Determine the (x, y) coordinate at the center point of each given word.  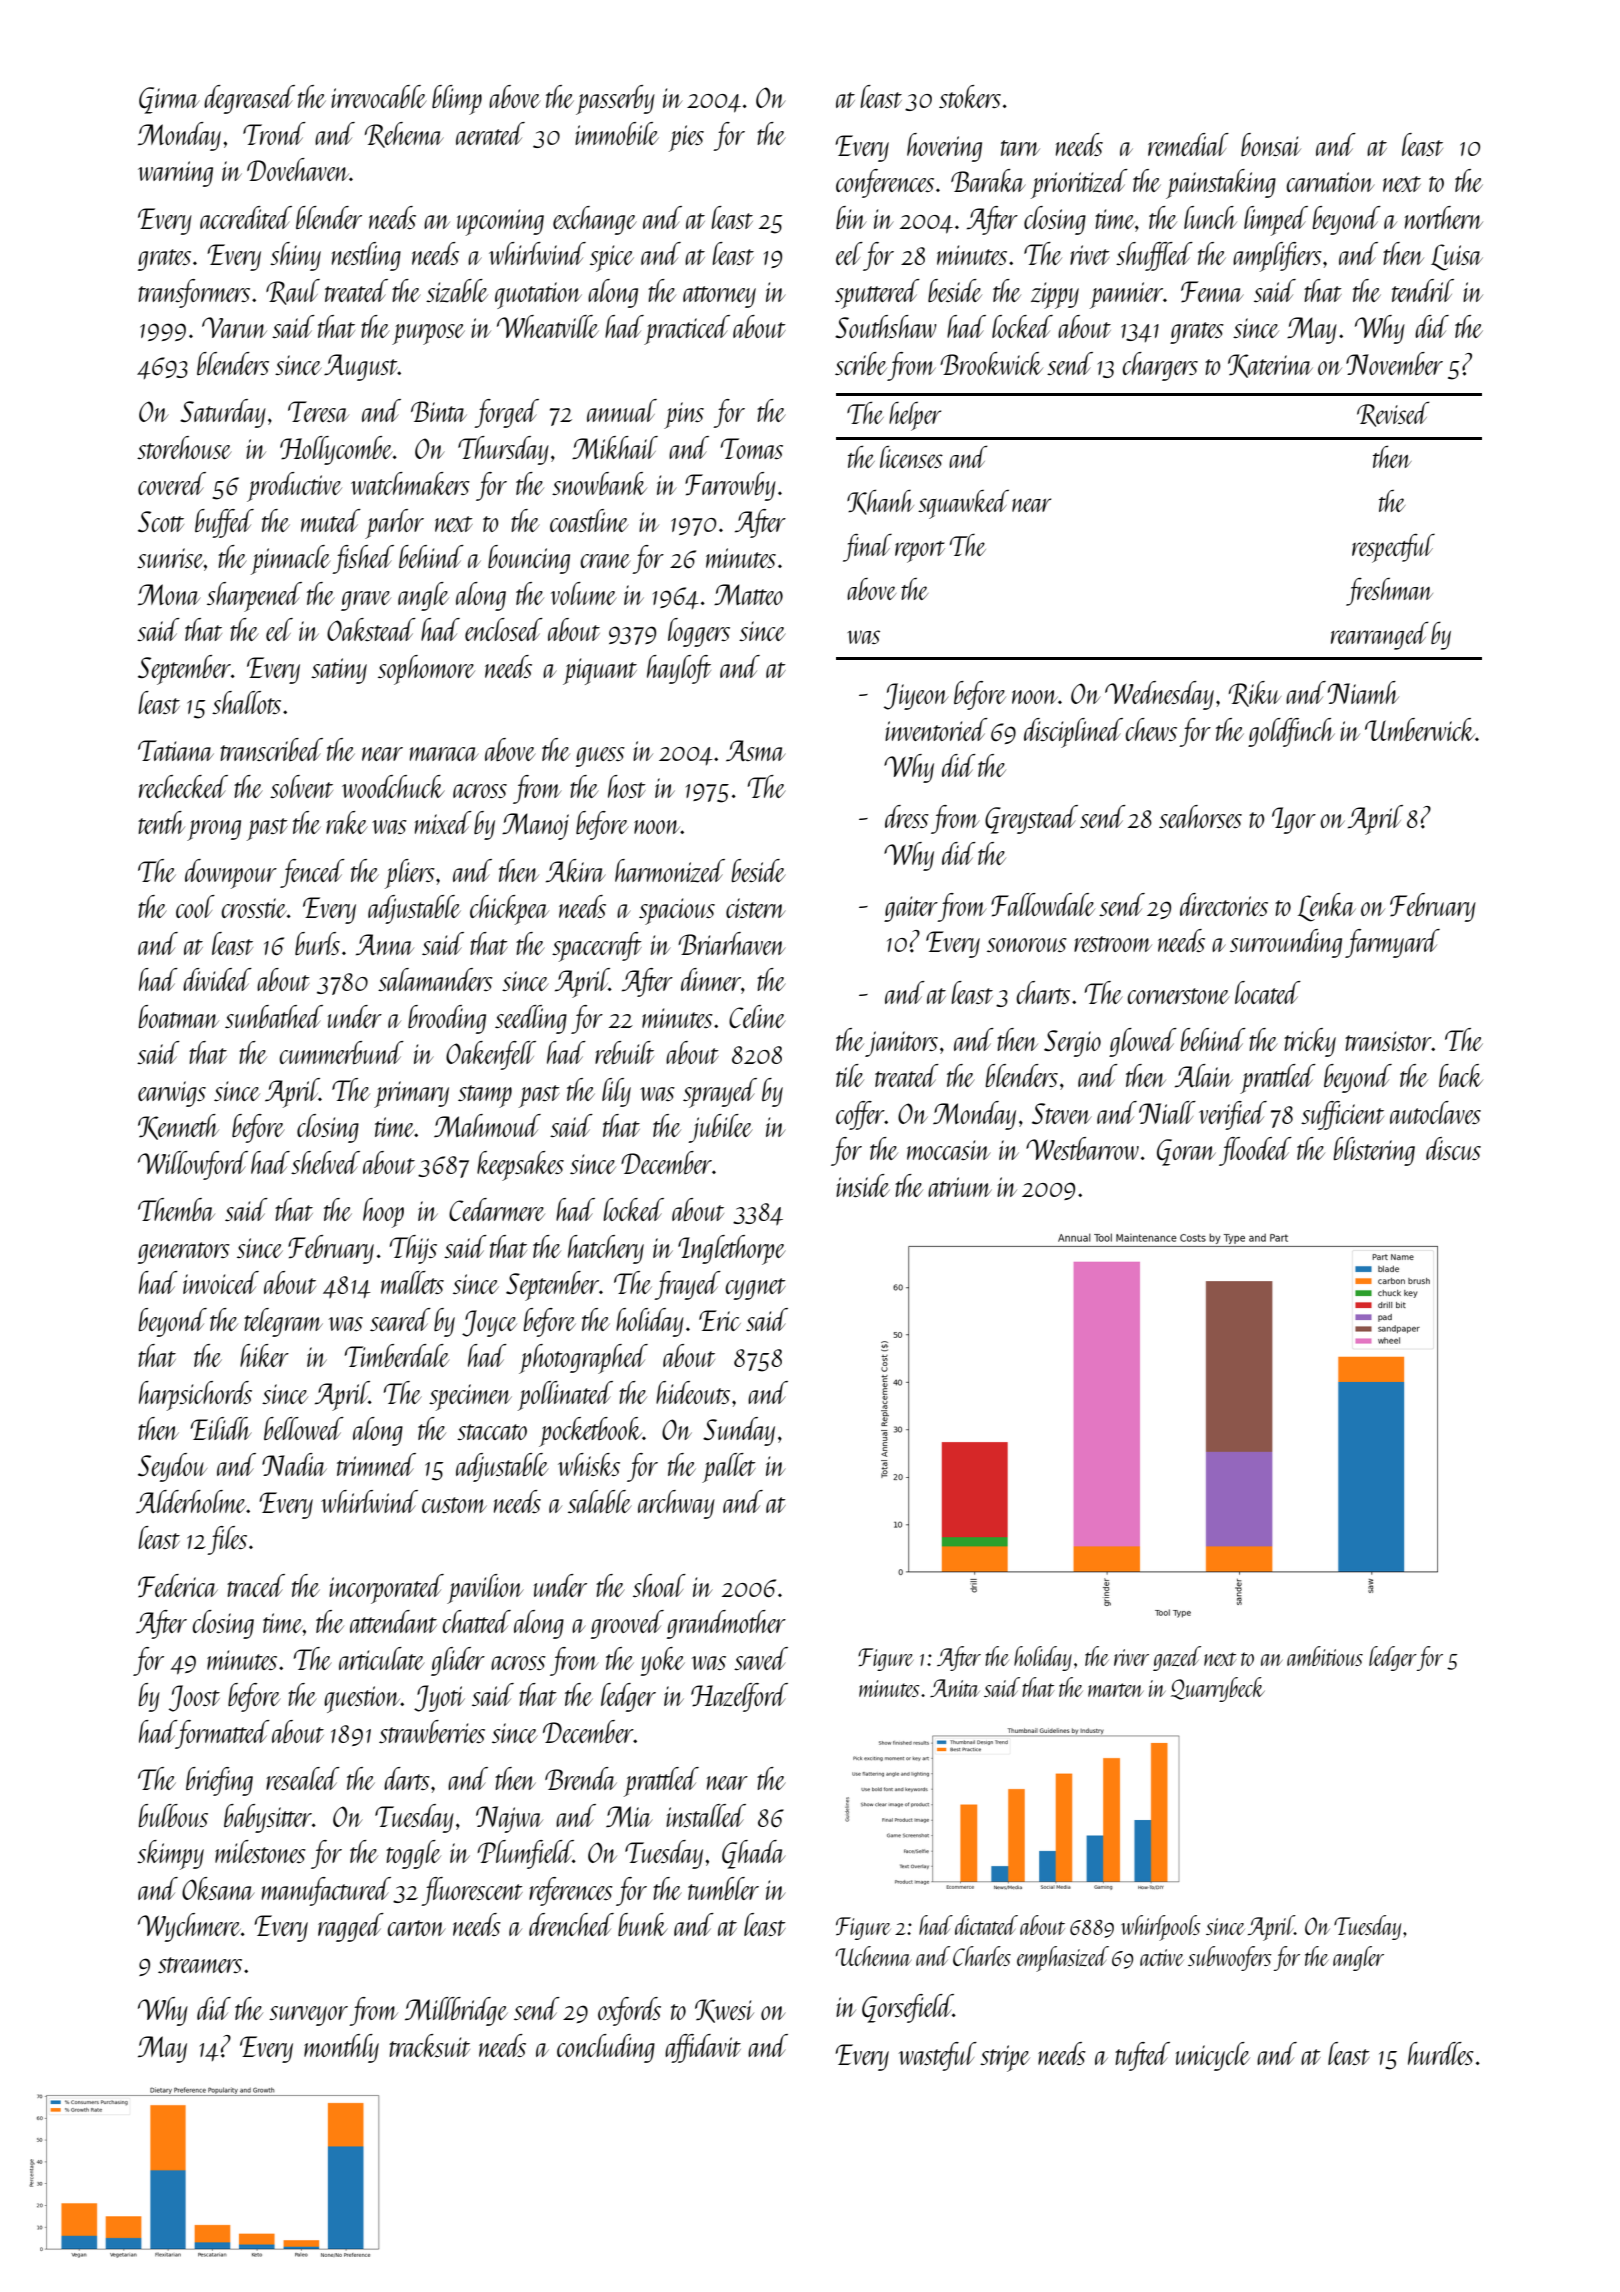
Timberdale (397, 1355)
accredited (246, 217)
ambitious (1325, 1656)
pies (686, 138)
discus (1453, 1148)
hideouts (693, 1392)
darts (407, 1778)
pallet (729, 1468)
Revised (1393, 414)
